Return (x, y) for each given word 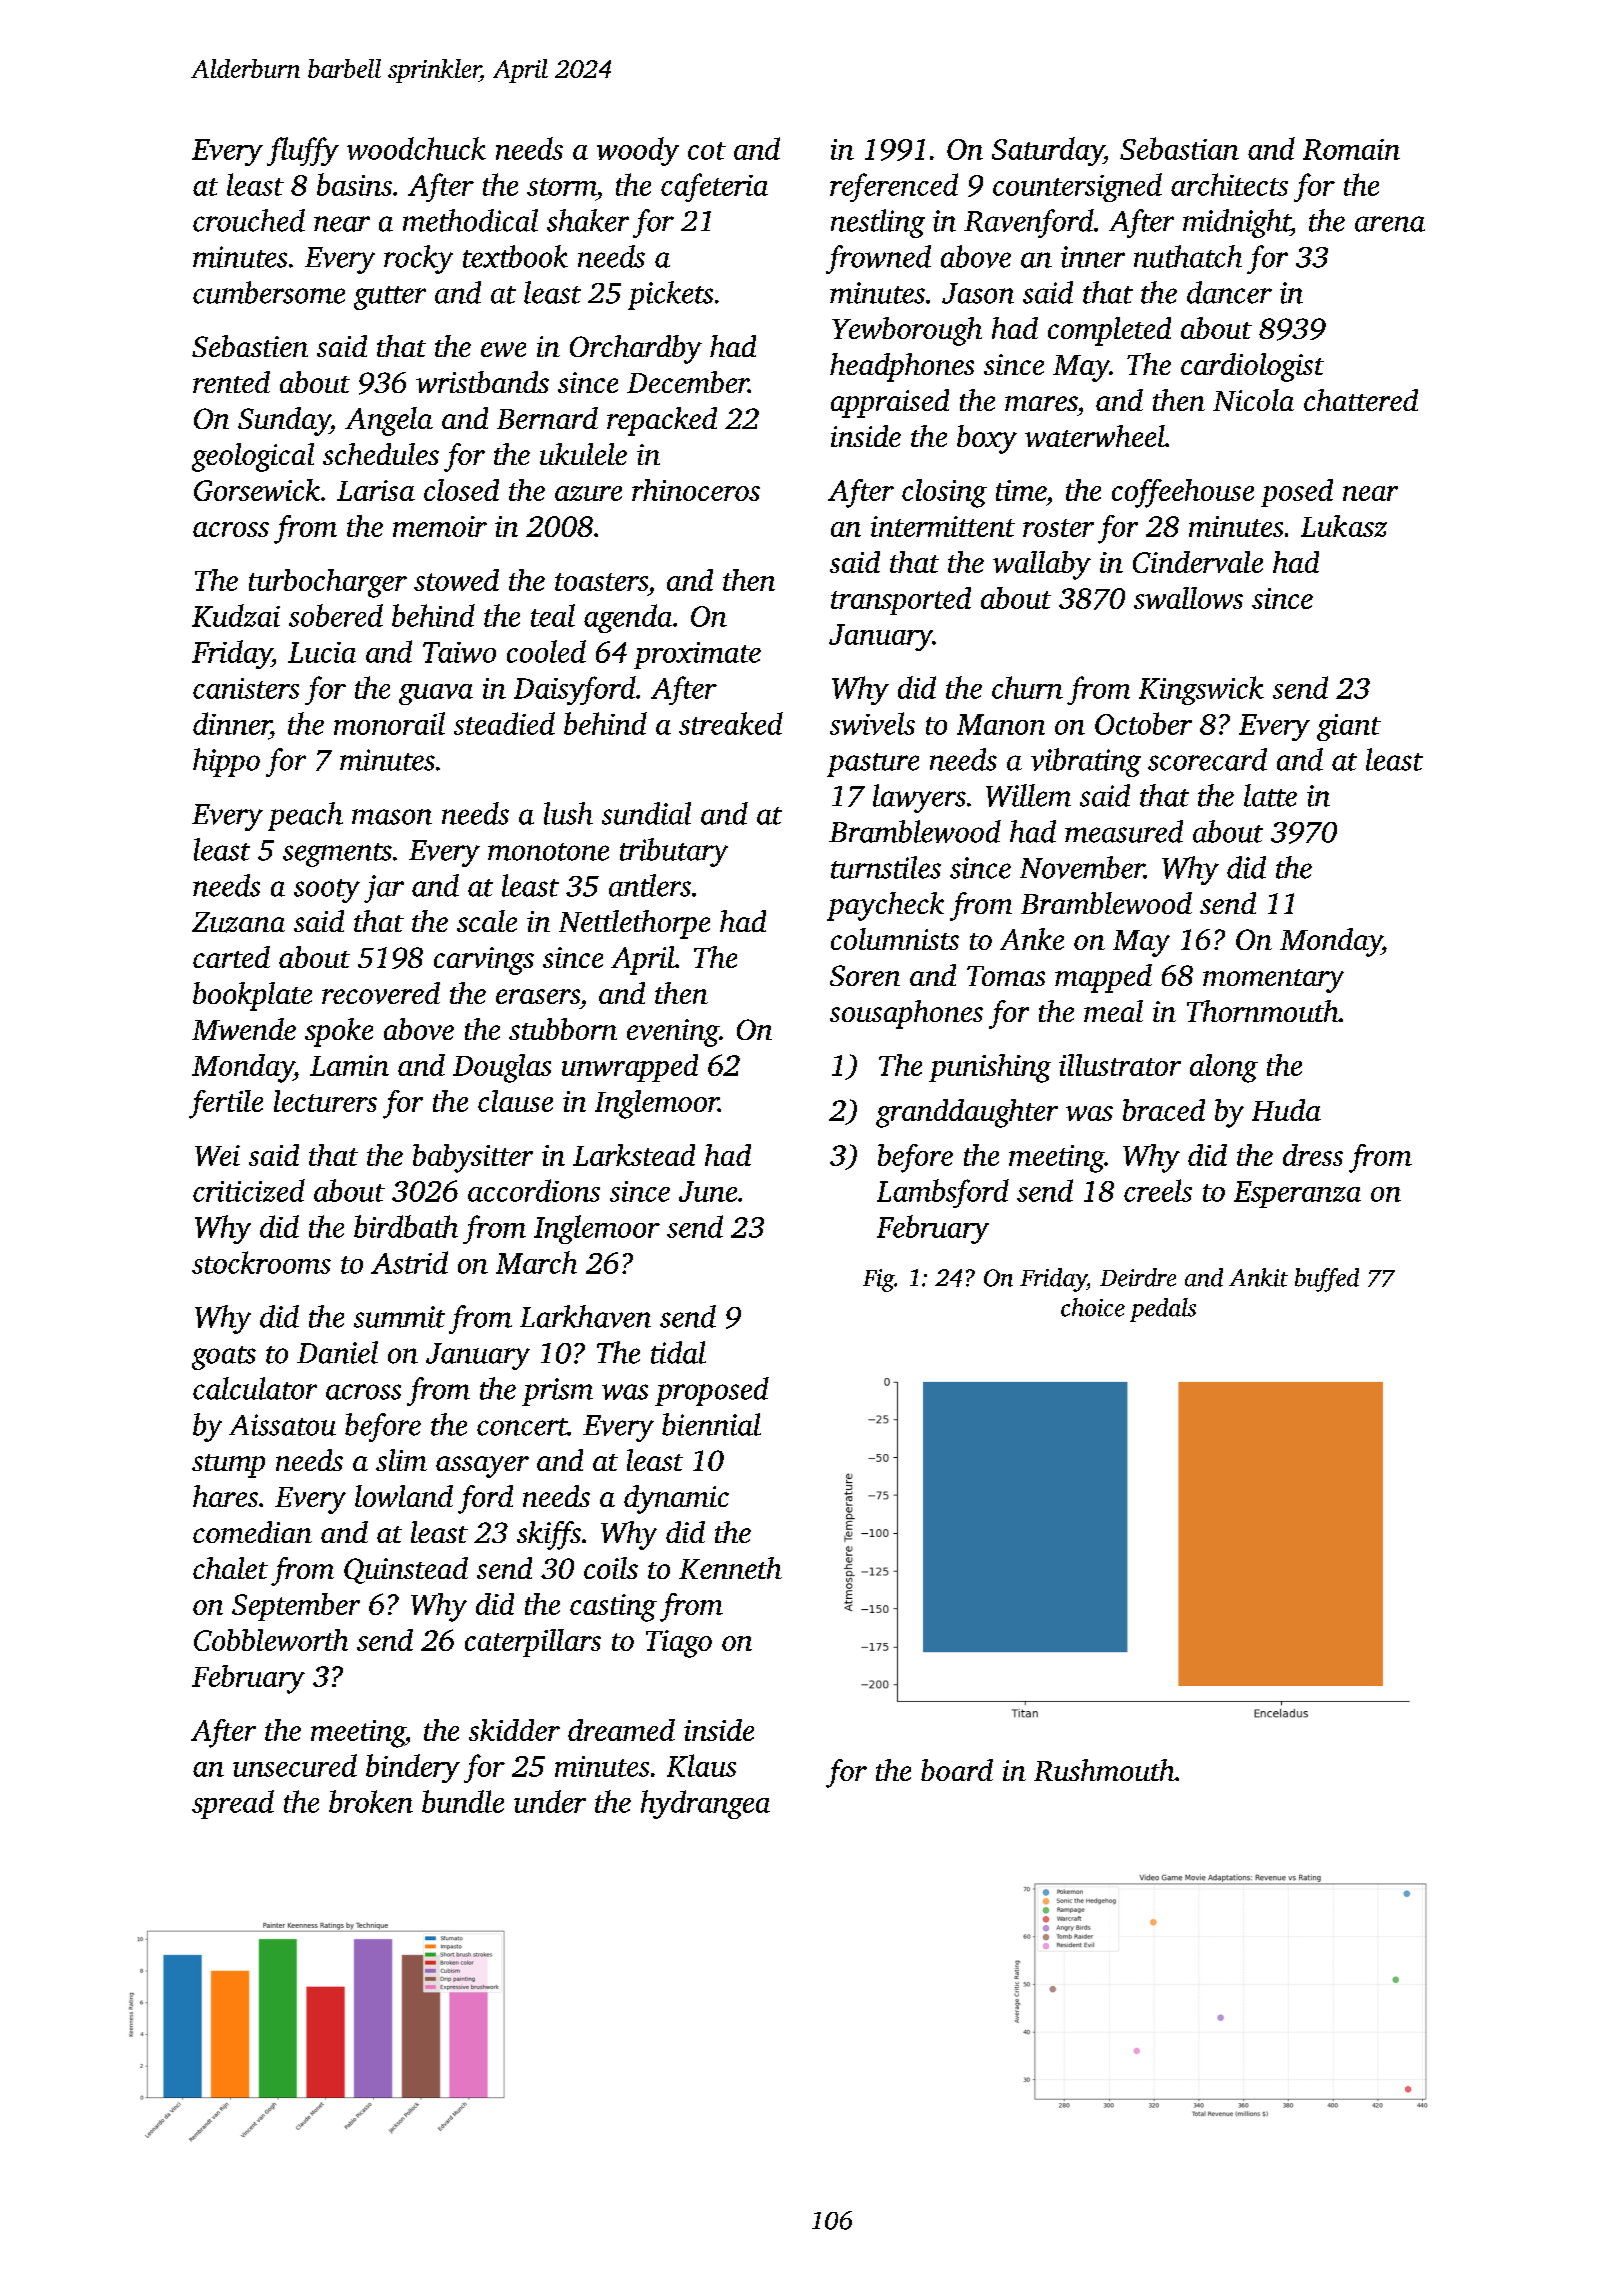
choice (1093, 1307)
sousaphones (906, 1014)
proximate (697, 655)
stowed (456, 580)
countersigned (1077, 187)
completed (1109, 331)
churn (1027, 687)
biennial (711, 1424)
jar (384, 889)
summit (399, 1317)
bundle (463, 1801)
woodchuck (416, 148)
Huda (1286, 1110)
